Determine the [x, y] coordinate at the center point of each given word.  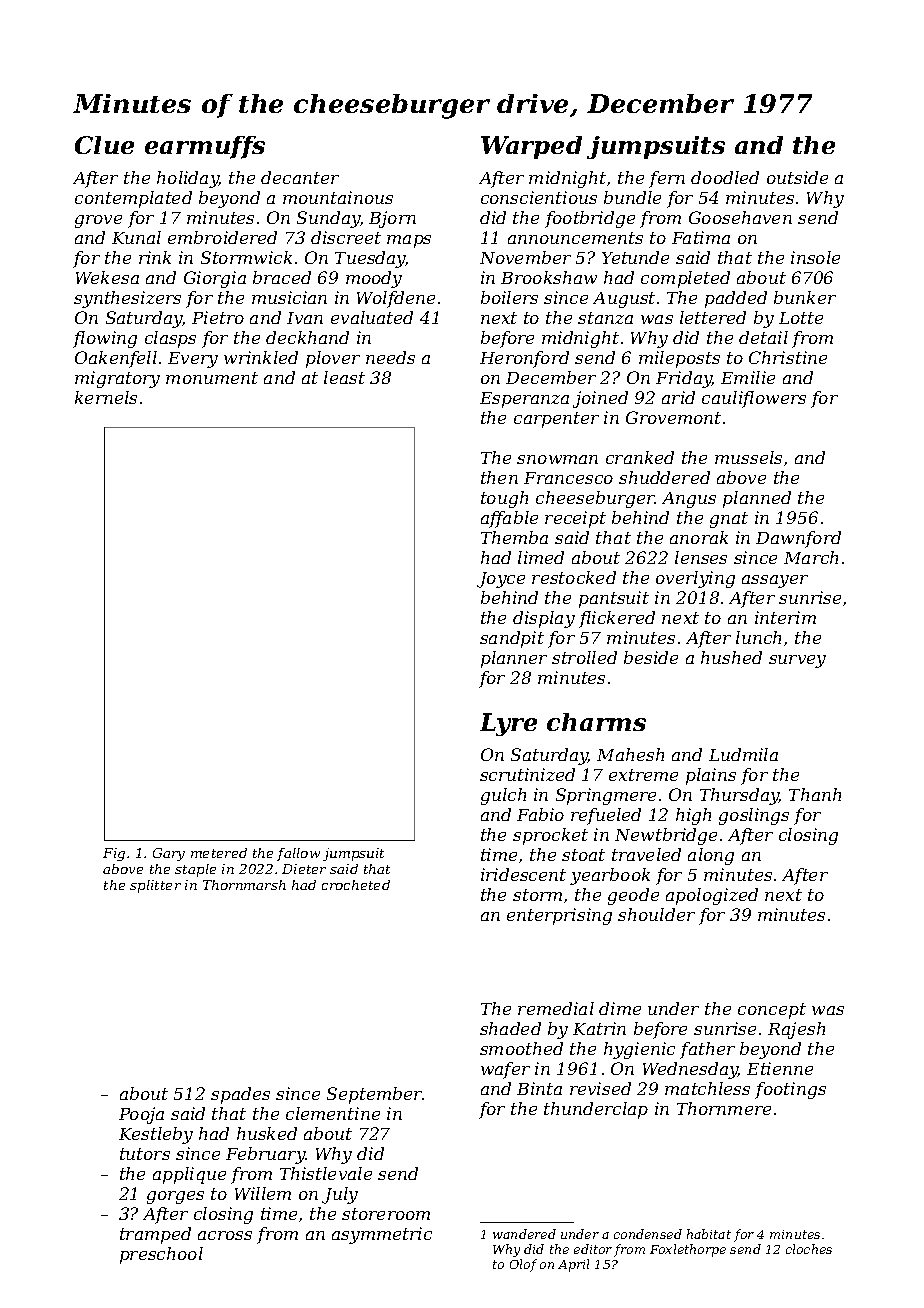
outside [797, 177]
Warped [531, 147]
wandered [524, 1234]
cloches [809, 1249]
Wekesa [107, 277]
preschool [161, 1255]
